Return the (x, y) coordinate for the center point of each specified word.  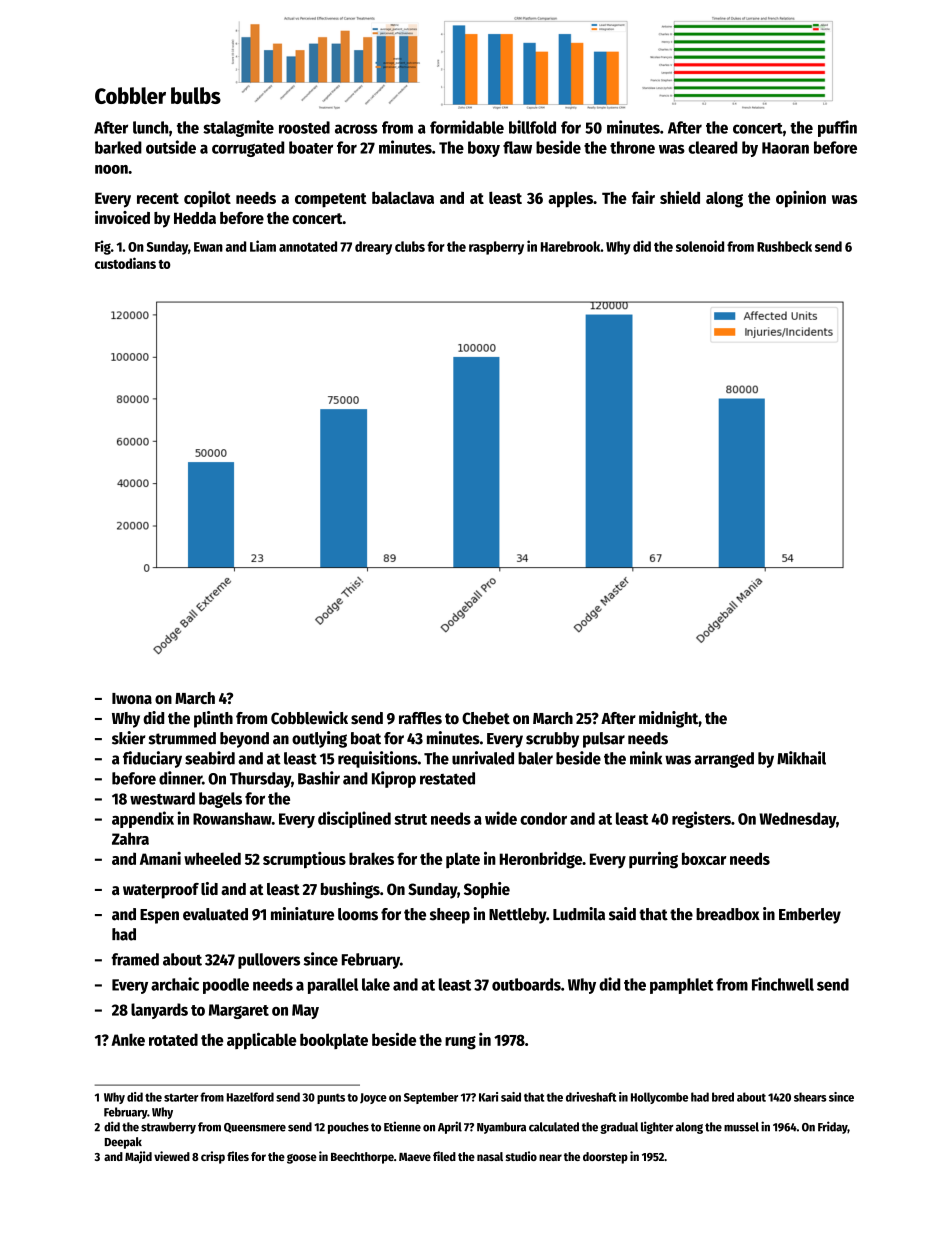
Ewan (208, 247)
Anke (128, 1039)
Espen (159, 916)
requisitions (378, 759)
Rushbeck (784, 246)
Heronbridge (541, 860)
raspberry (496, 248)
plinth (213, 719)
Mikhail (801, 758)
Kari (488, 1097)
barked (118, 147)
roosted (304, 127)
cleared (712, 147)
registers (701, 819)
